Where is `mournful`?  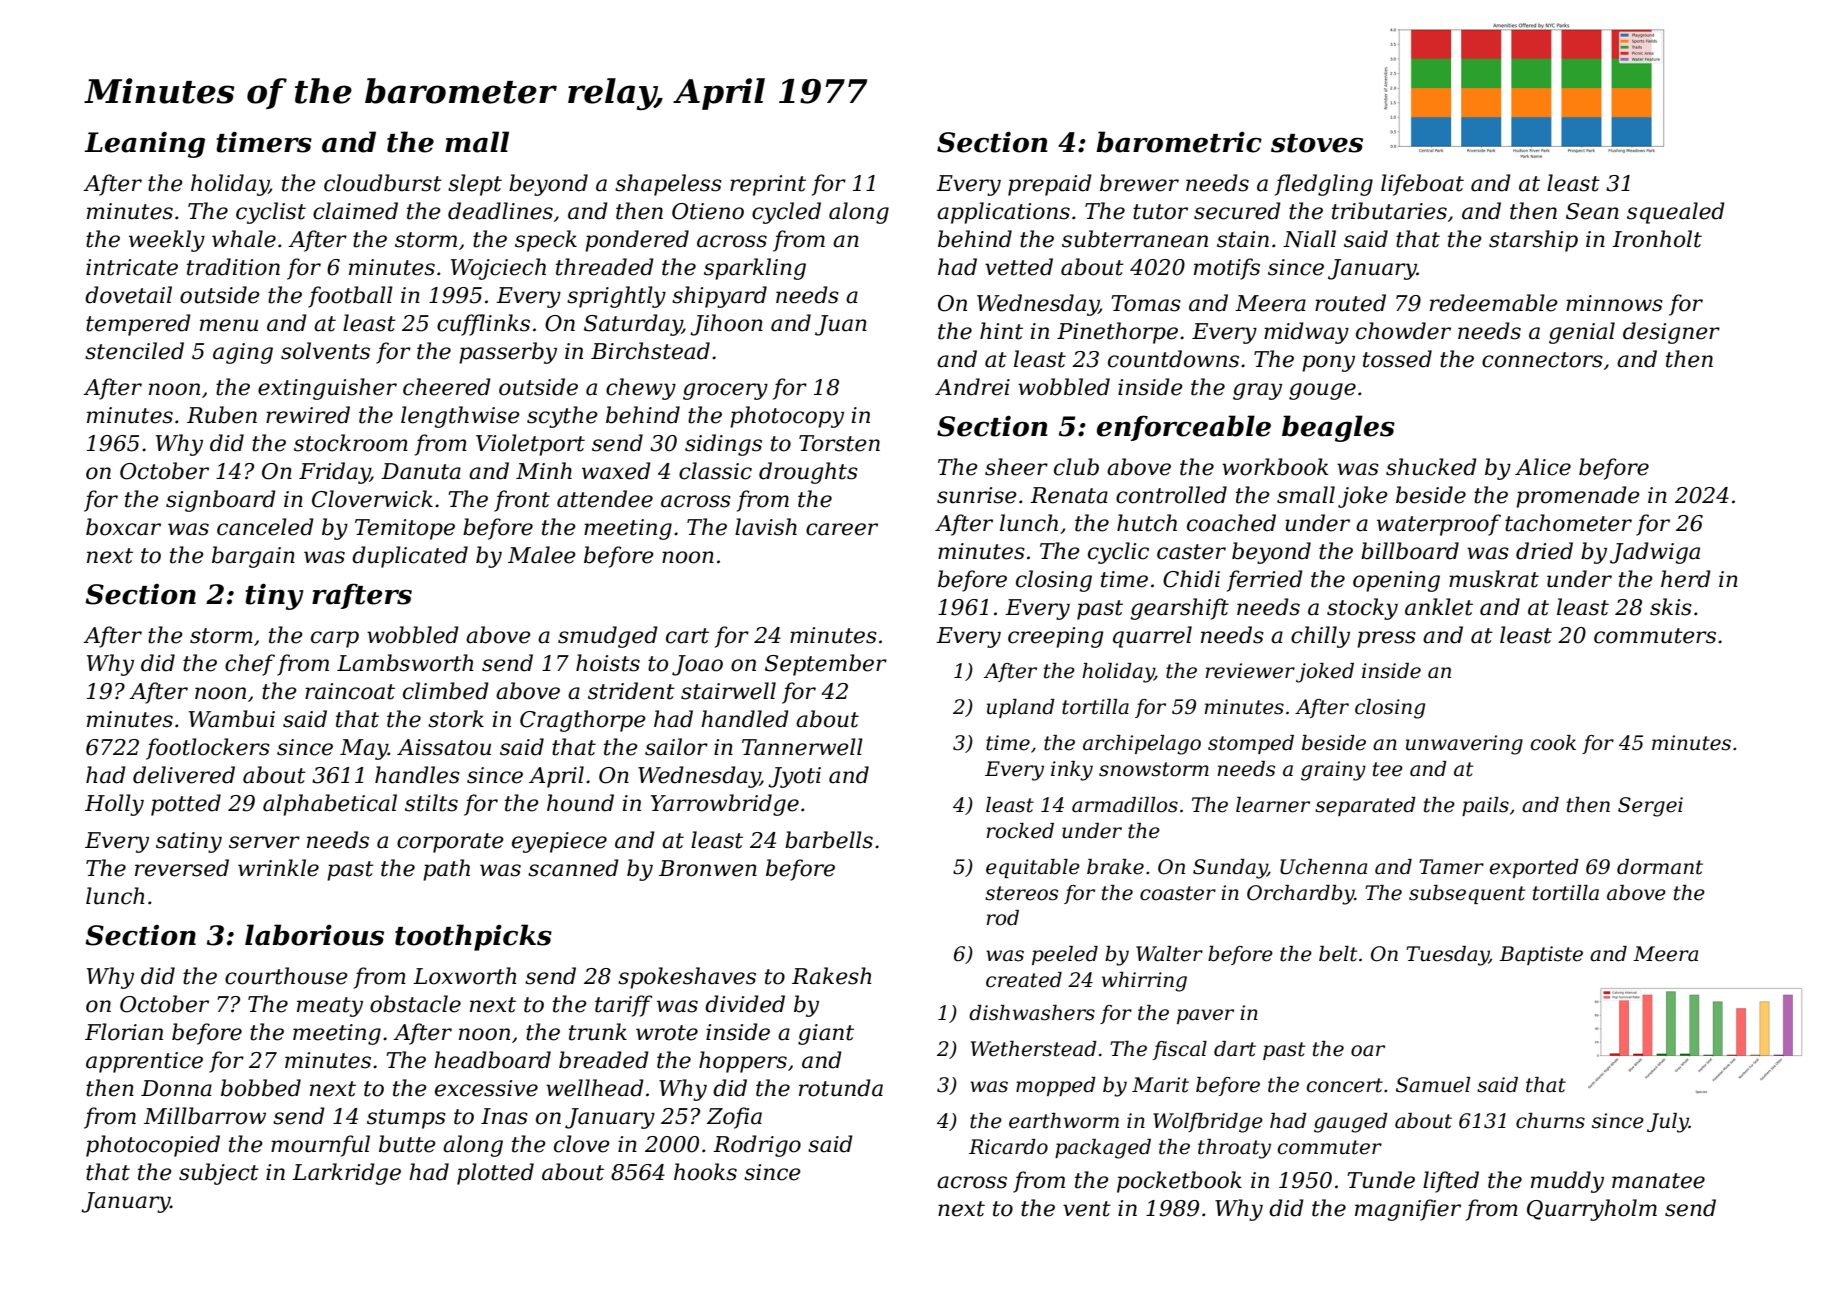 mournful is located at coordinates (320, 1146).
